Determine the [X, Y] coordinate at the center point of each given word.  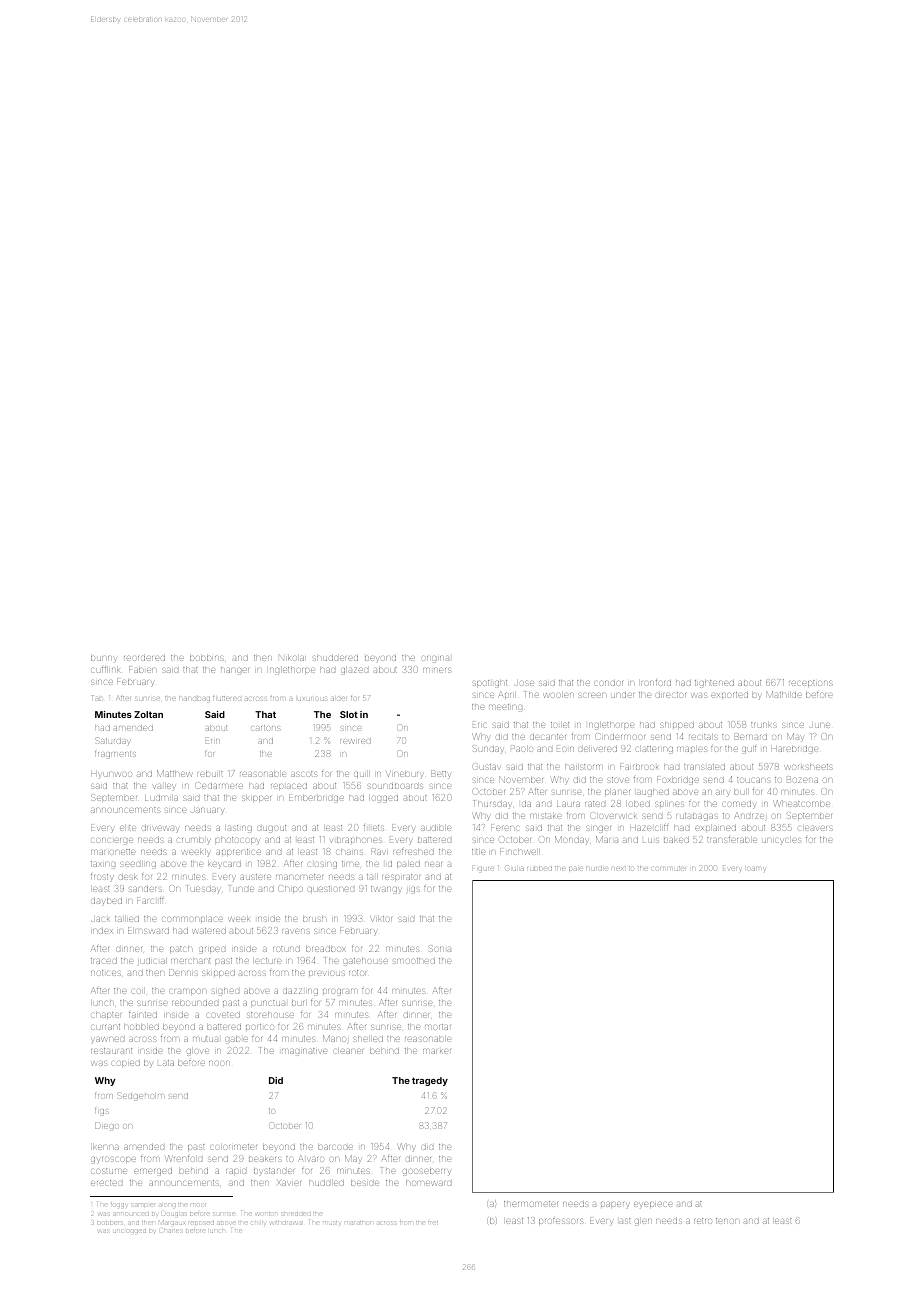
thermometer [531, 1204]
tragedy [430, 1081]
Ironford [656, 683]
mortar [438, 1027]
